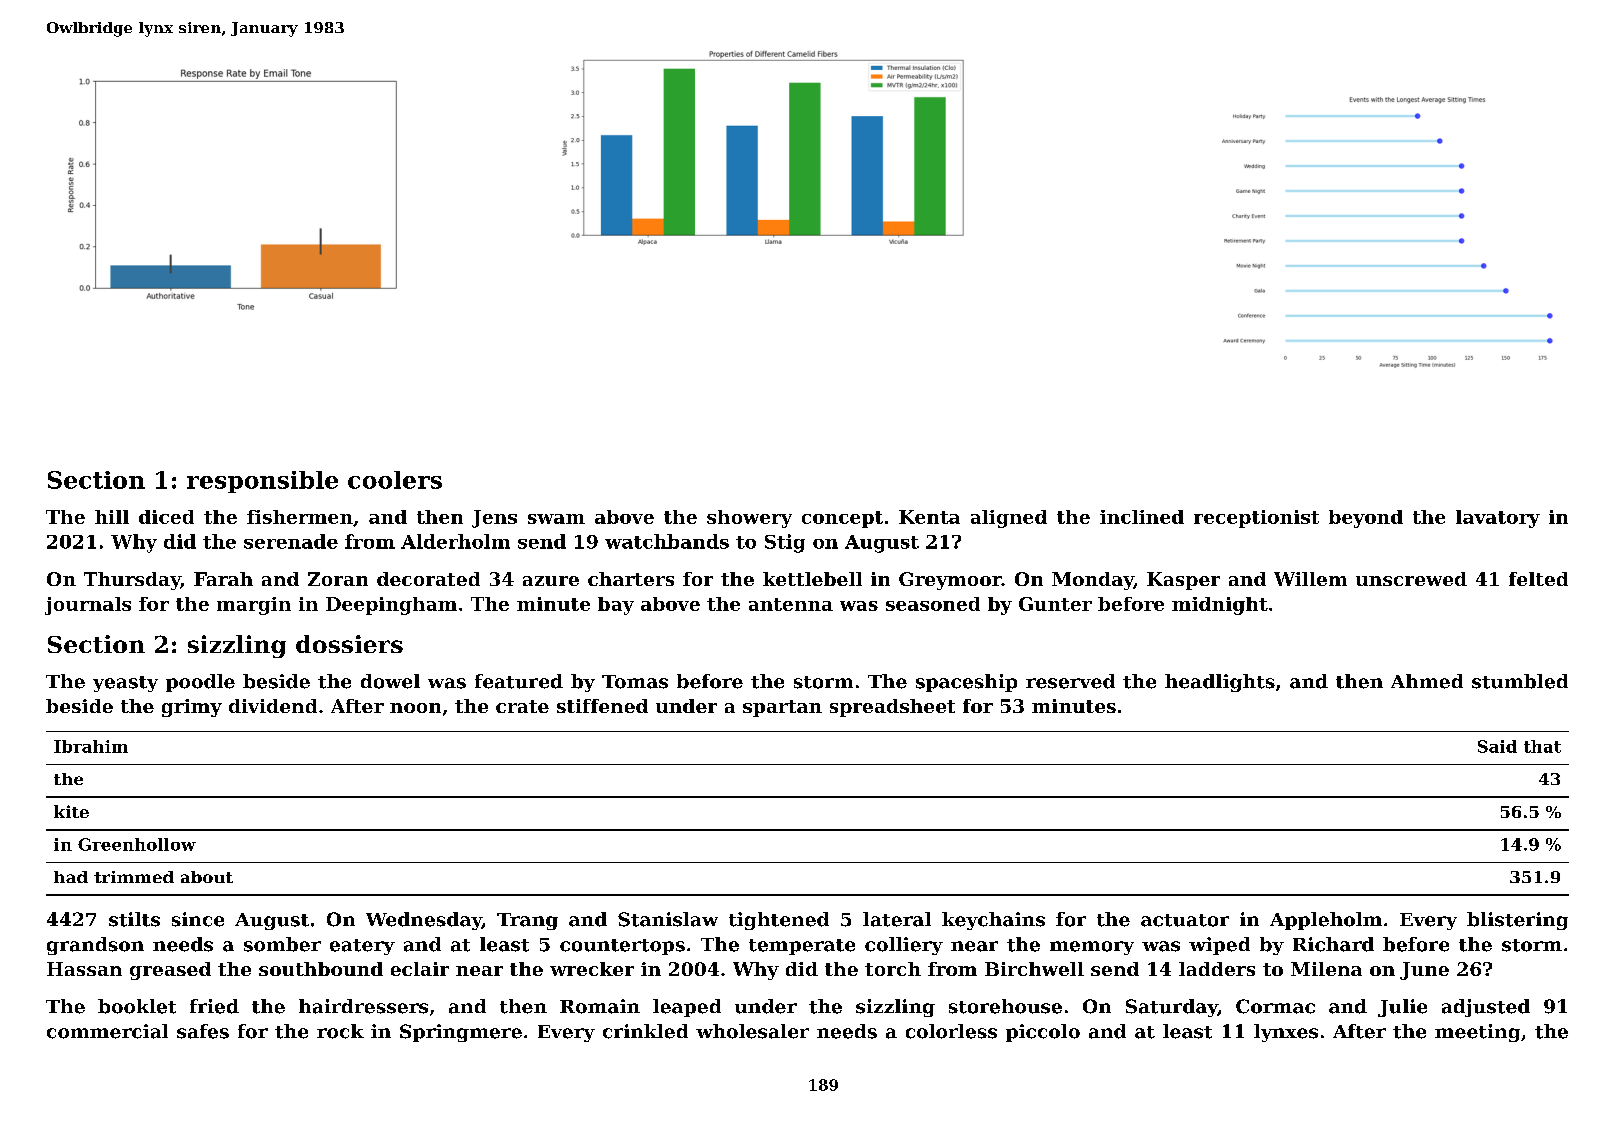  What do you see at coordinates (1043, 1033) in the screenshot?
I see `piccolo` at bounding box center [1043, 1033].
